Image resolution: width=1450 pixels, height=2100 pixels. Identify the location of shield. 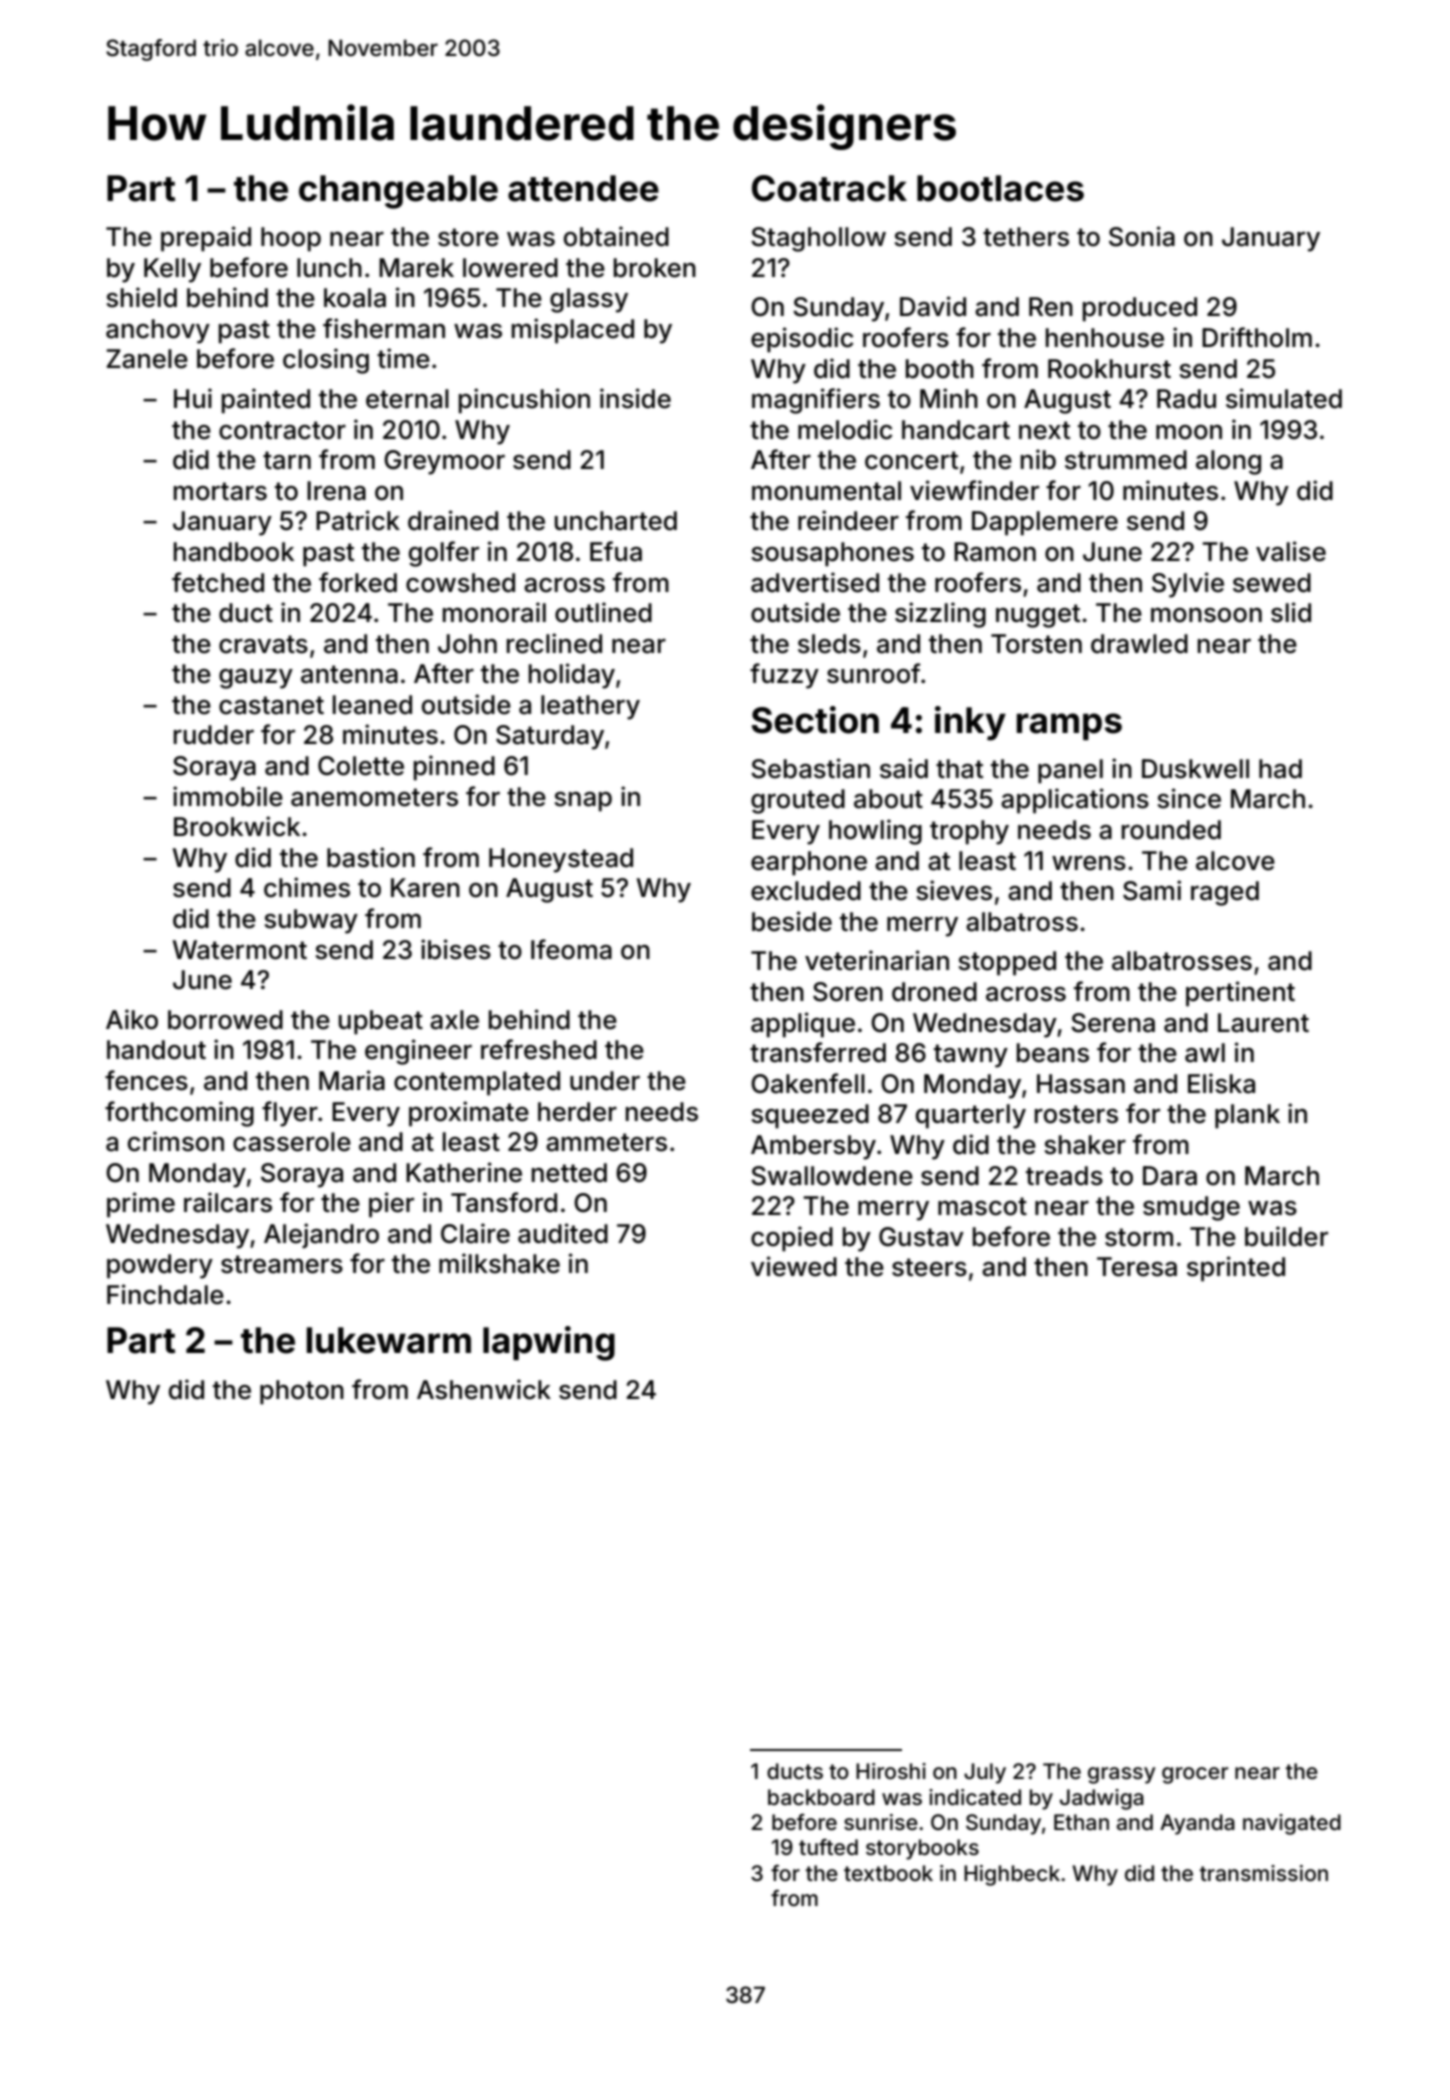
(141, 297).
